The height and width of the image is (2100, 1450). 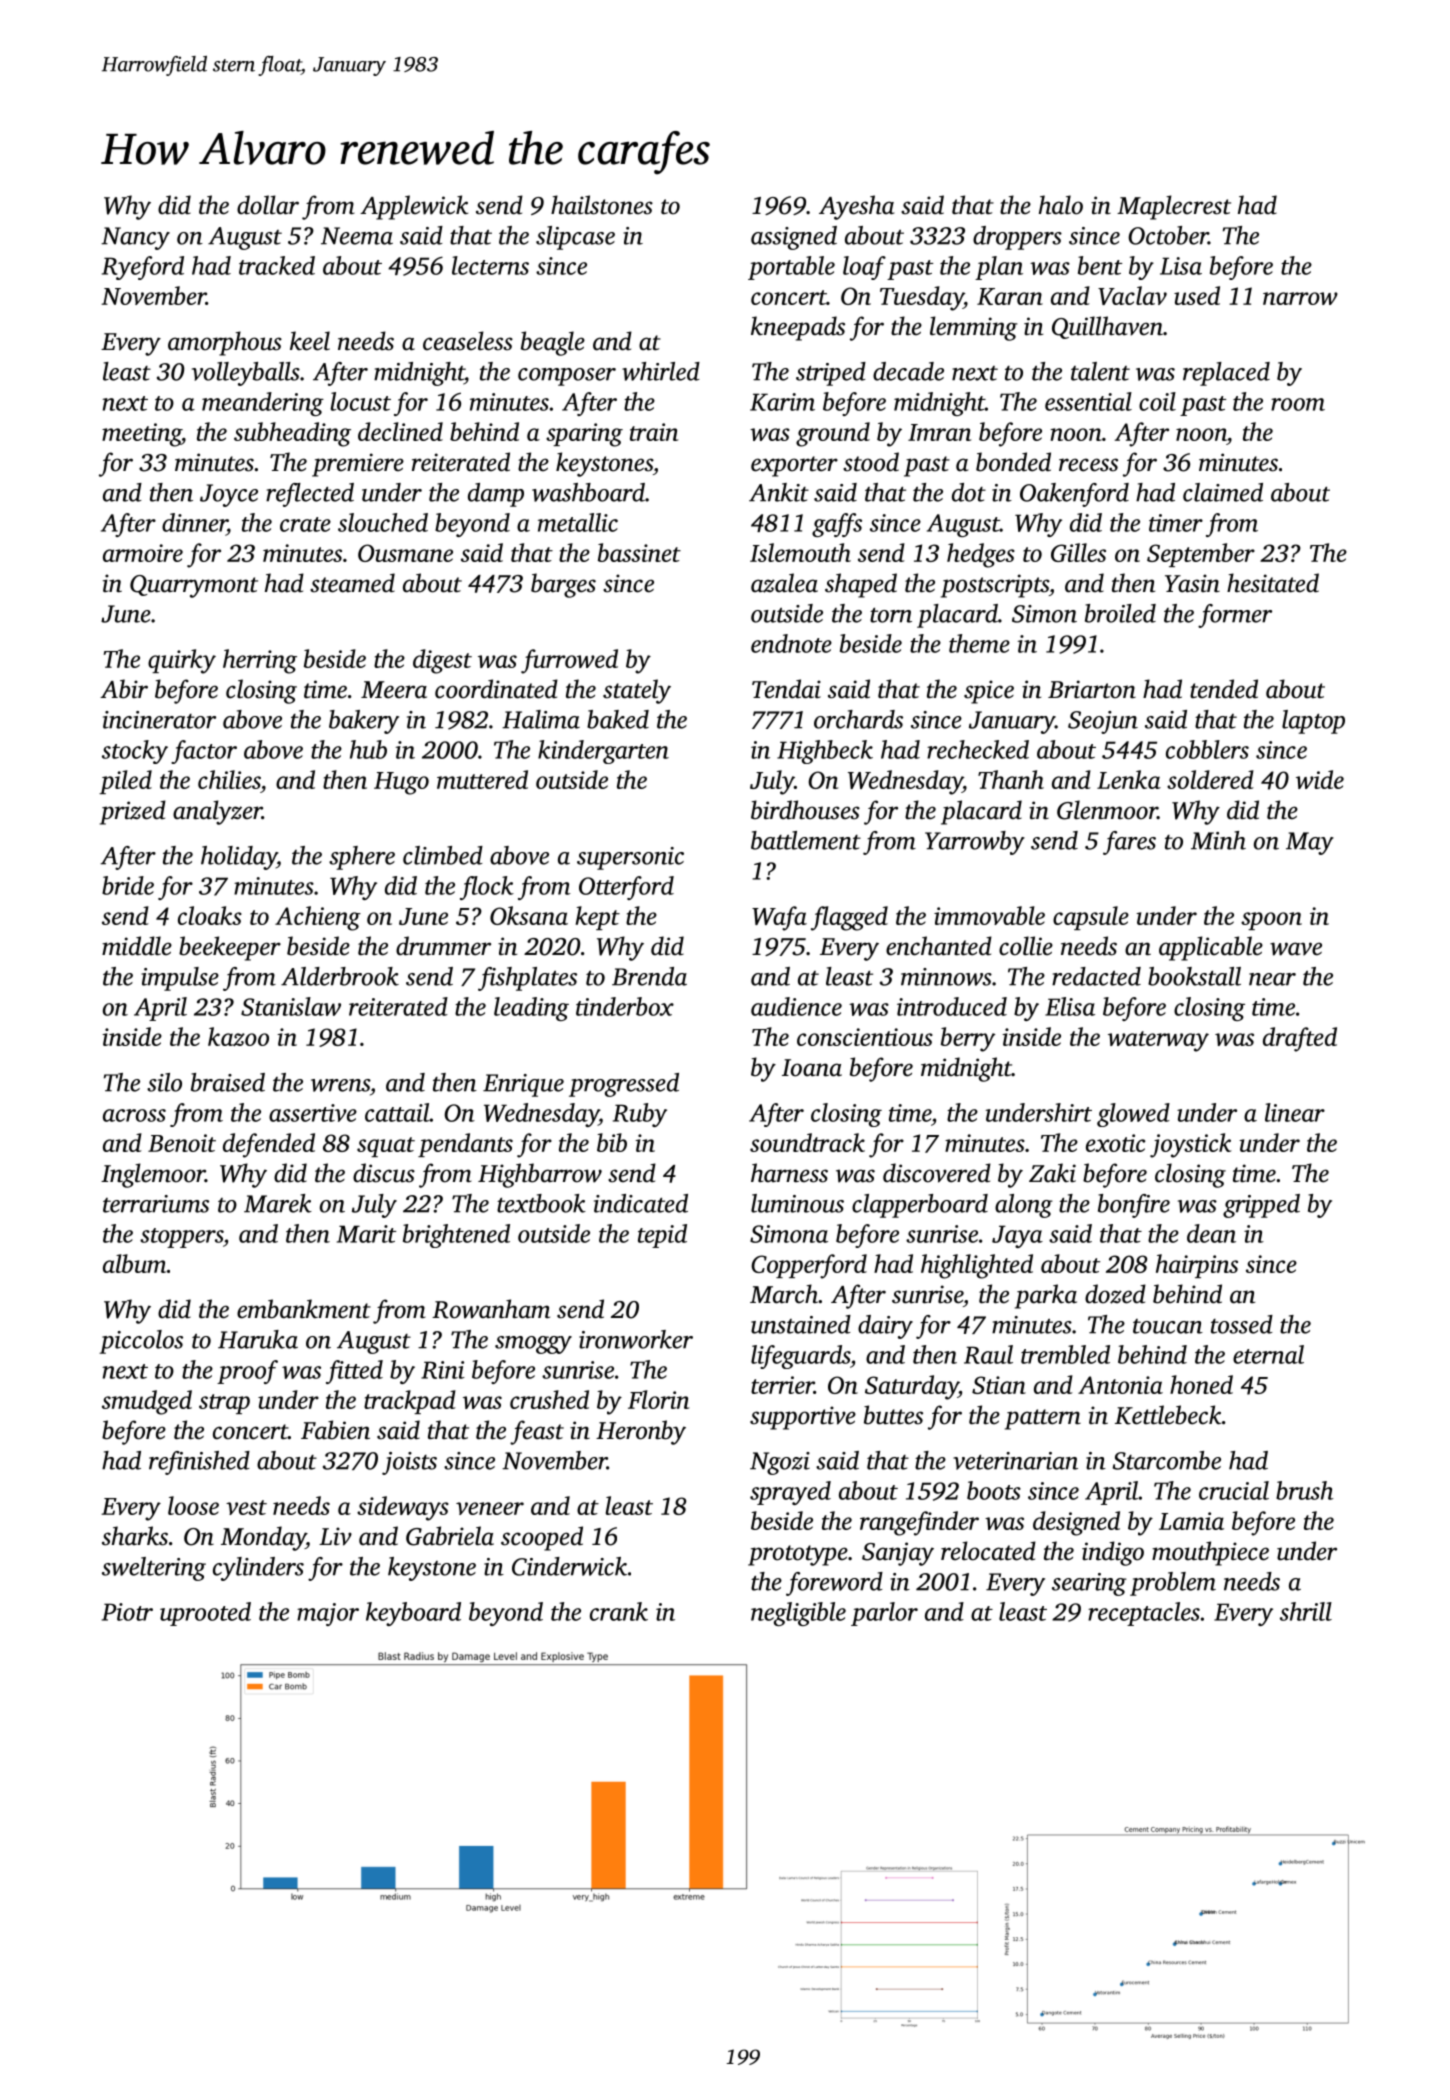 What do you see at coordinates (619, 1611) in the image?
I see `crank` at bounding box center [619, 1611].
